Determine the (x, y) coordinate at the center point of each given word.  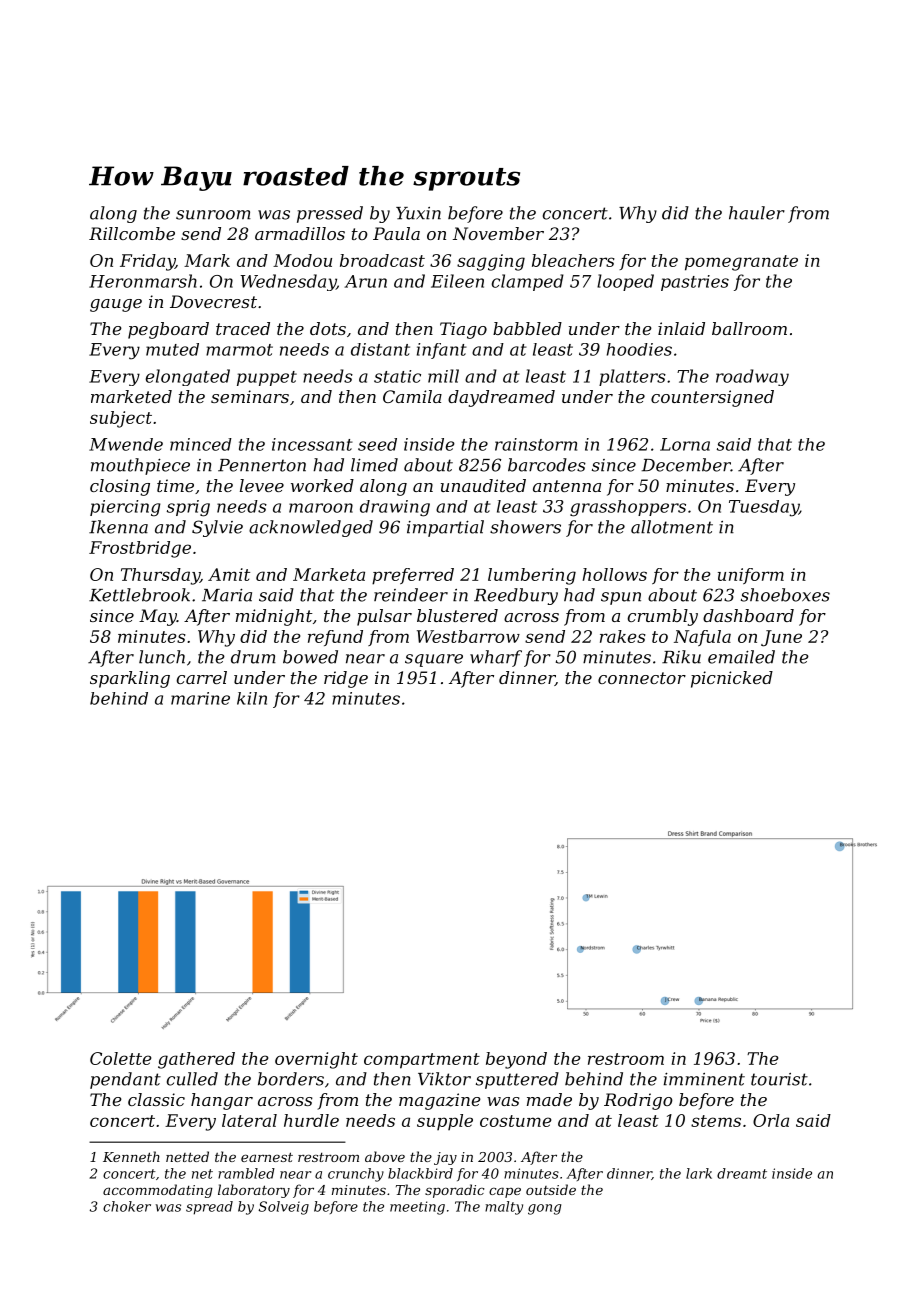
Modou (302, 260)
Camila (412, 396)
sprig (188, 508)
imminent (704, 1079)
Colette (120, 1058)
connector (642, 678)
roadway (752, 377)
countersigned (712, 398)
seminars (250, 396)
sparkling (130, 679)
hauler (757, 213)
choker (127, 1206)
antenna (567, 486)
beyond (516, 1060)
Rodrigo (638, 1101)
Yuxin (418, 213)
